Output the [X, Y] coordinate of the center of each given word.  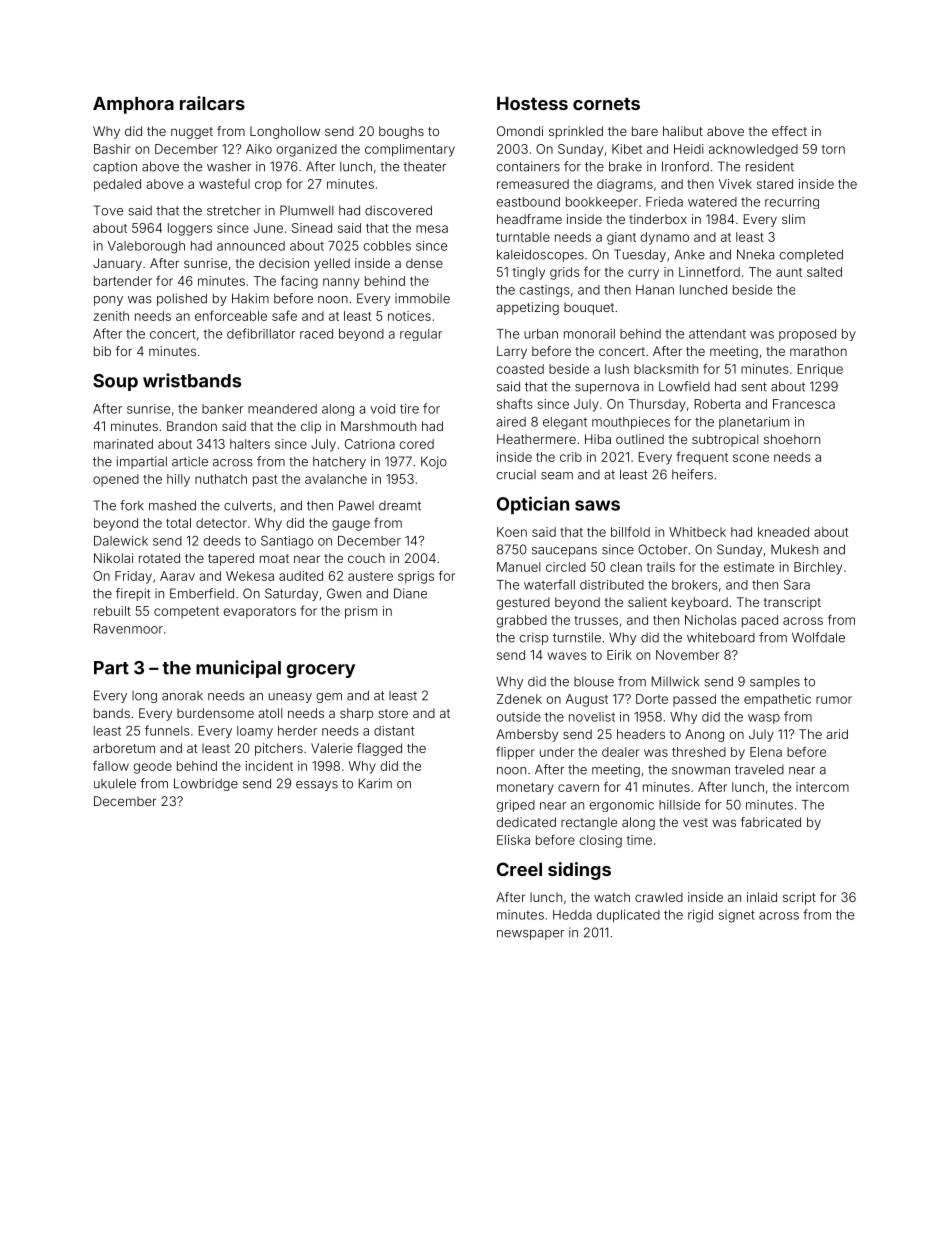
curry [643, 274]
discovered [398, 210]
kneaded [783, 532]
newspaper [530, 935]
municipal [238, 669]
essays [317, 786]
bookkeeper [602, 203]
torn [833, 149]
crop [268, 186]
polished [182, 299]
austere [370, 576]
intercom [822, 787]
